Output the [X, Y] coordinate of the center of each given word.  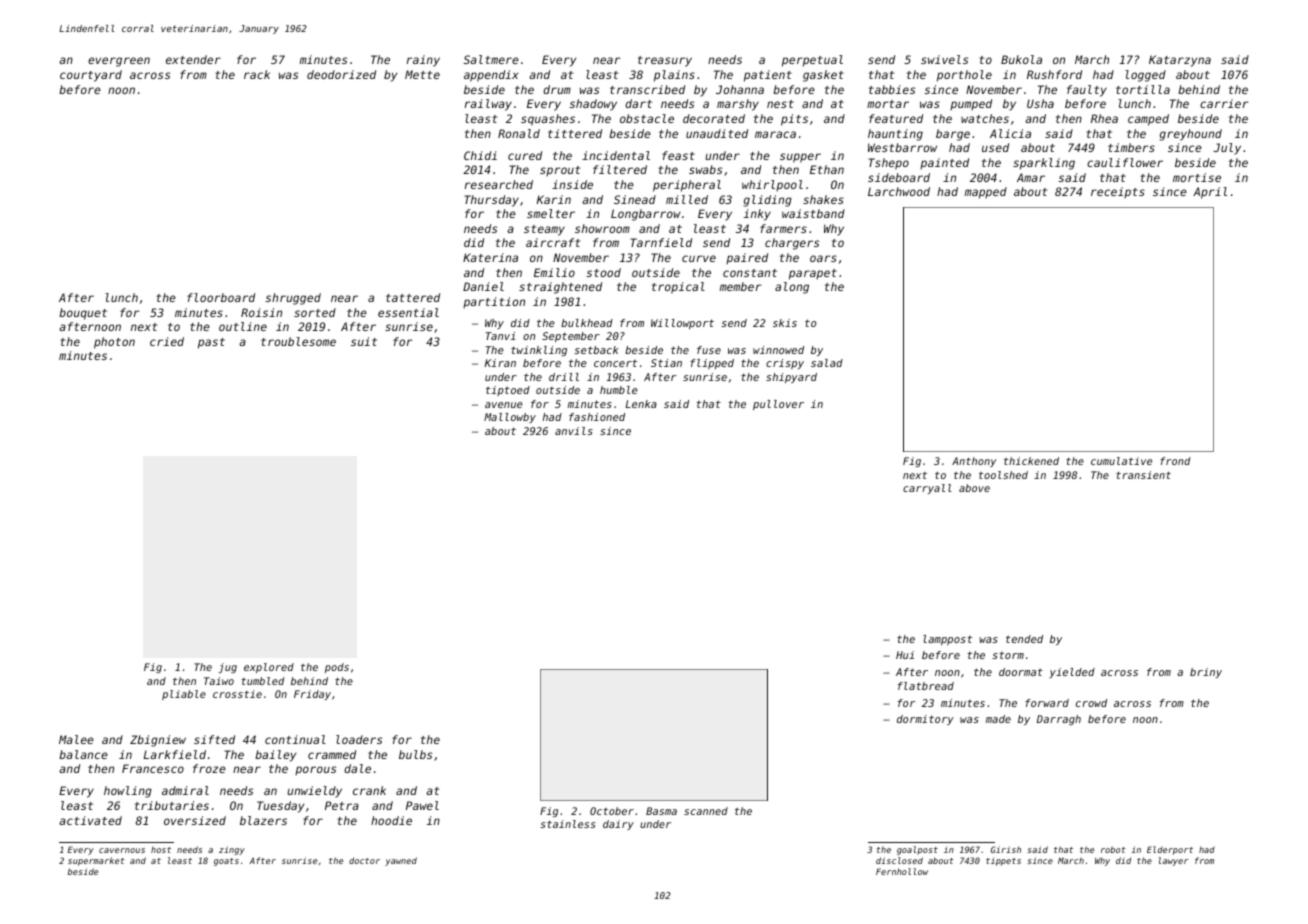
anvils [574, 431]
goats [226, 862]
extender [193, 59]
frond [1175, 461]
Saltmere [491, 59]
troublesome [298, 341]
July [1227, 149]
